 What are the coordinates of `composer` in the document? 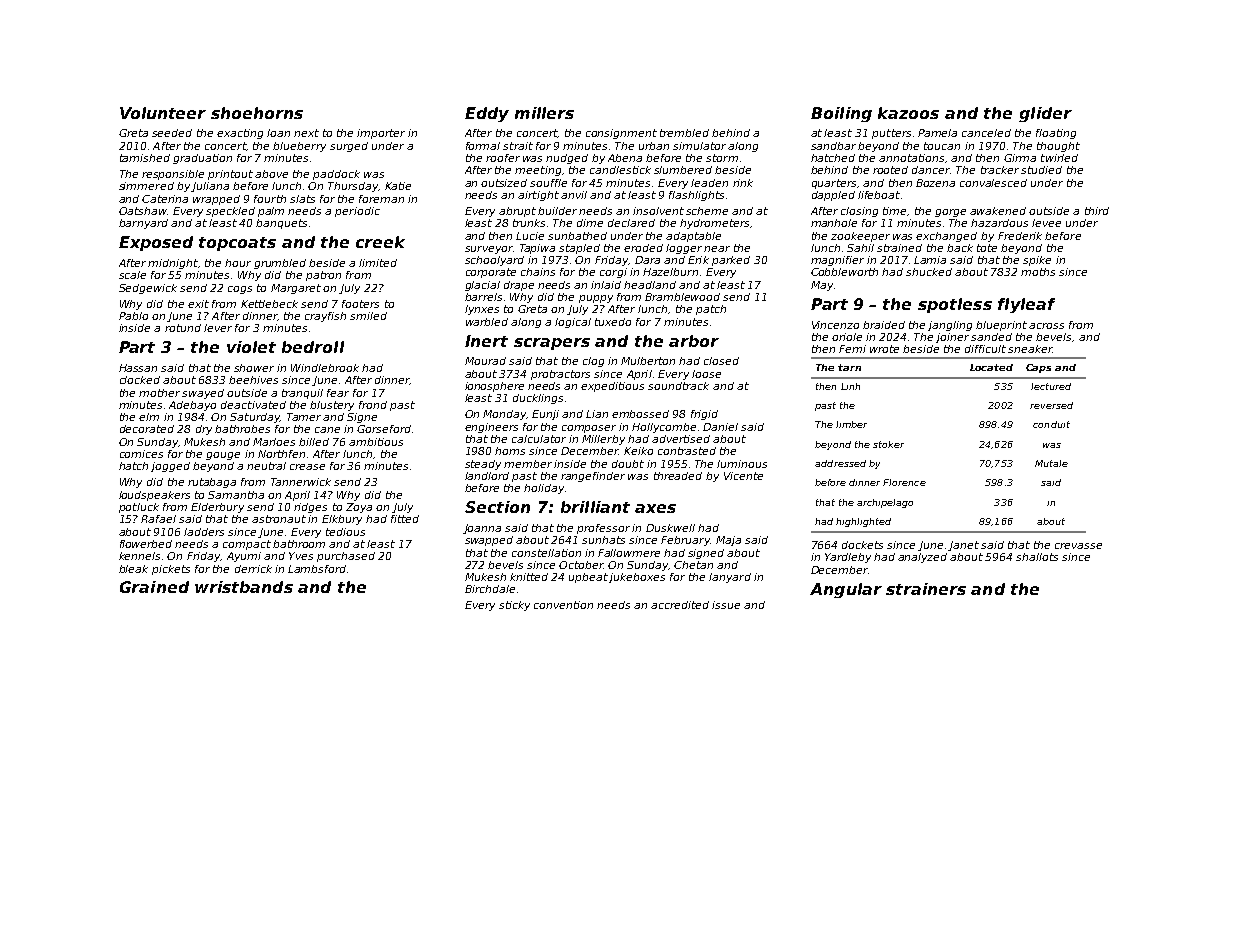 It's located at (589, 429).
